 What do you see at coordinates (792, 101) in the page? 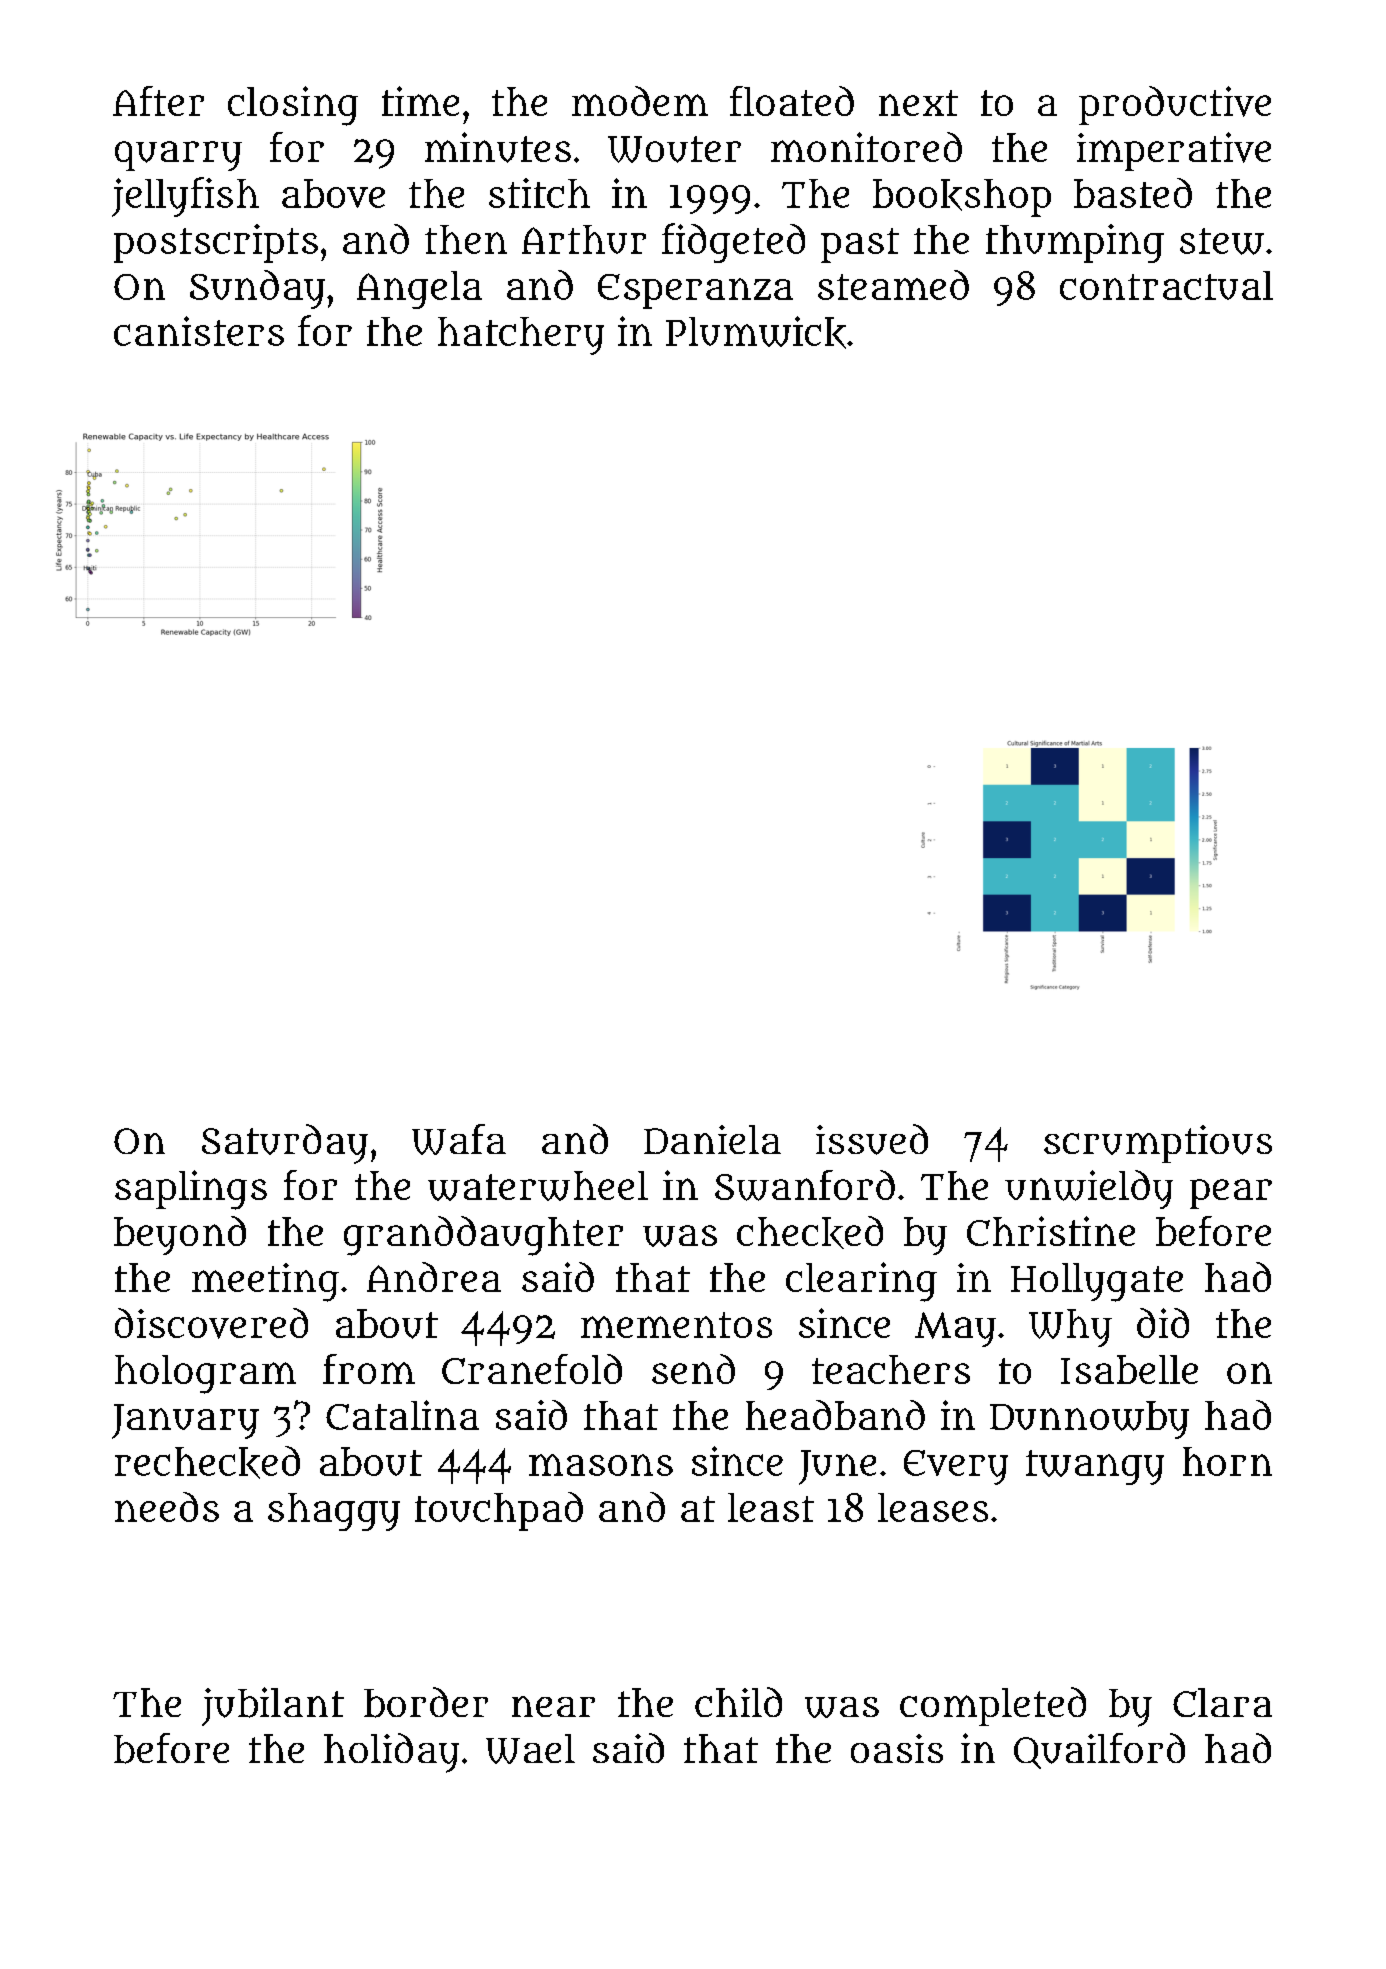
I see `floated` at bounding box center [792, 101].
